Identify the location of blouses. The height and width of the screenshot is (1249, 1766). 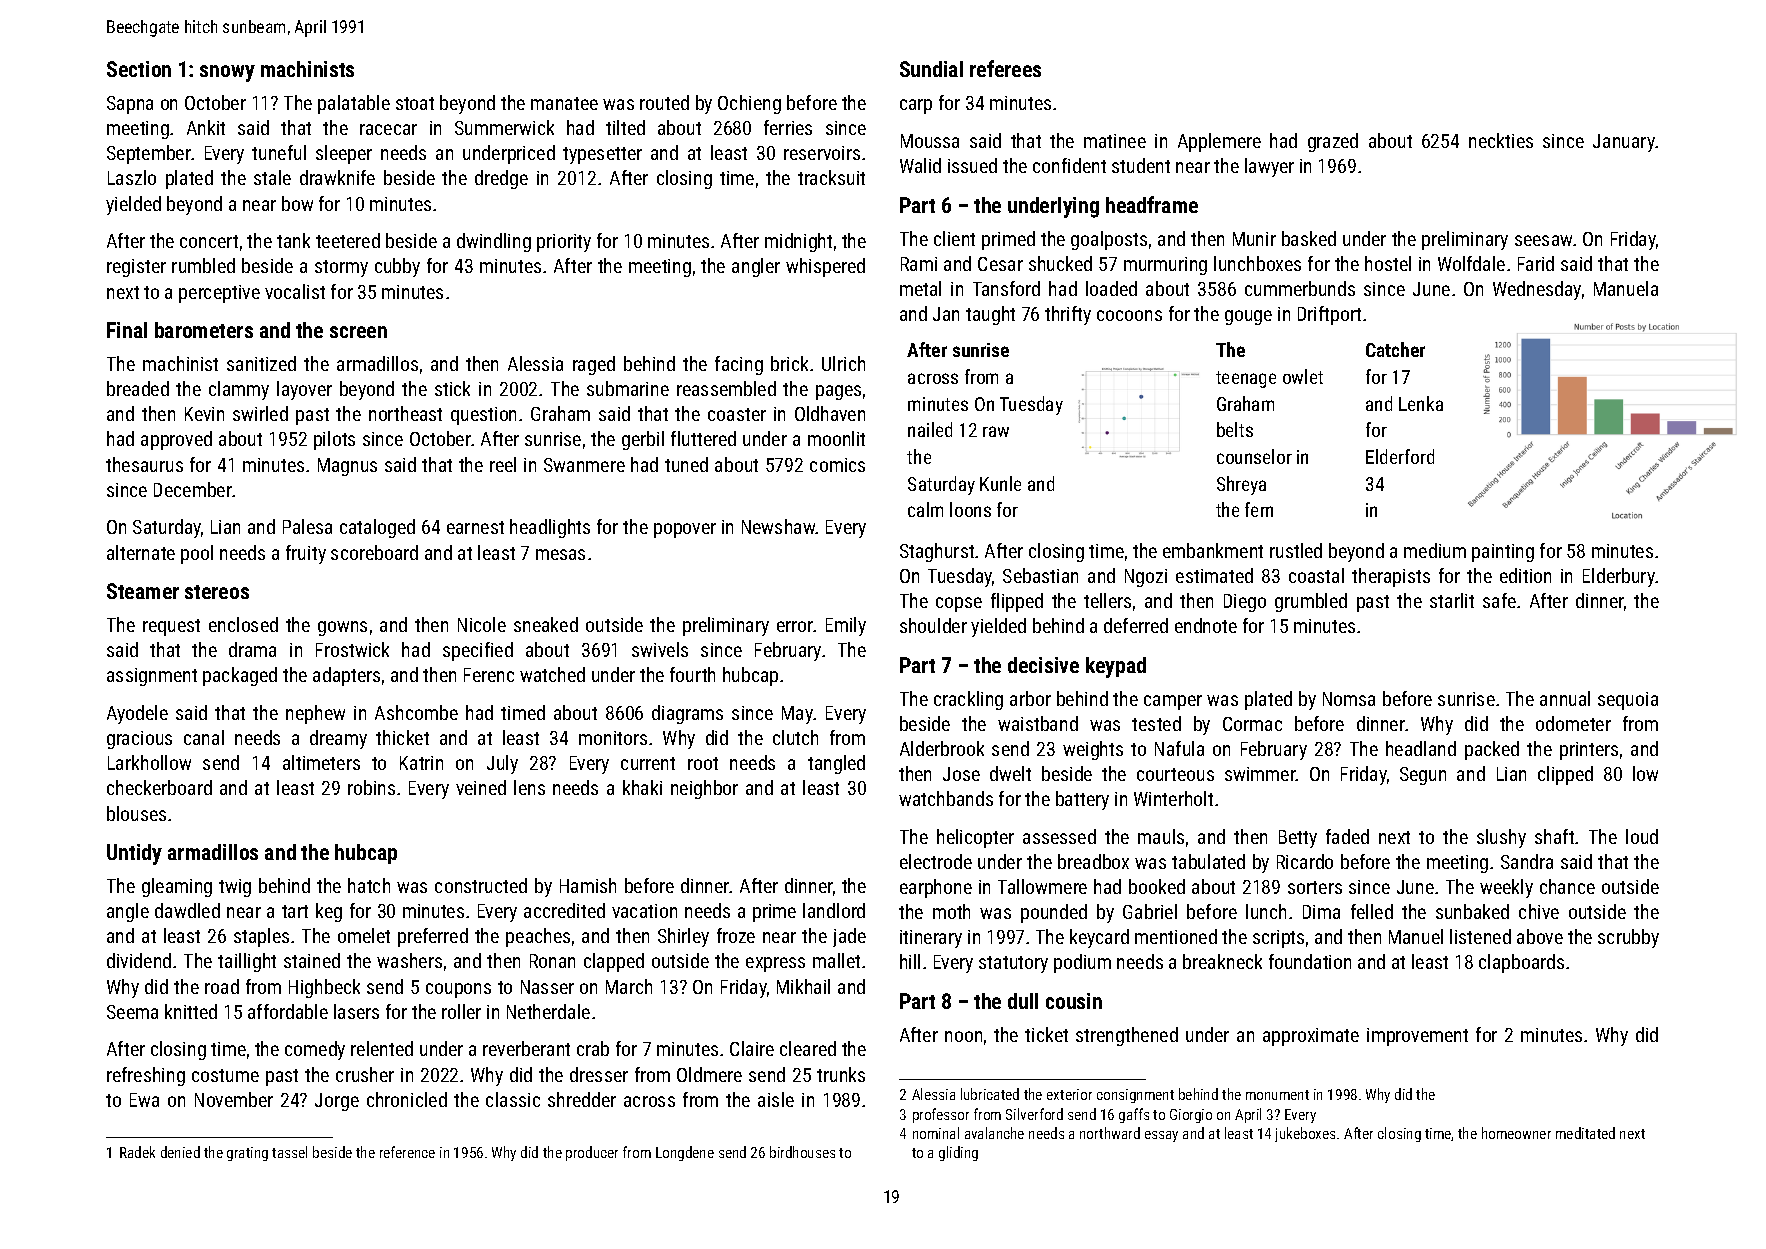
(136, 813).
